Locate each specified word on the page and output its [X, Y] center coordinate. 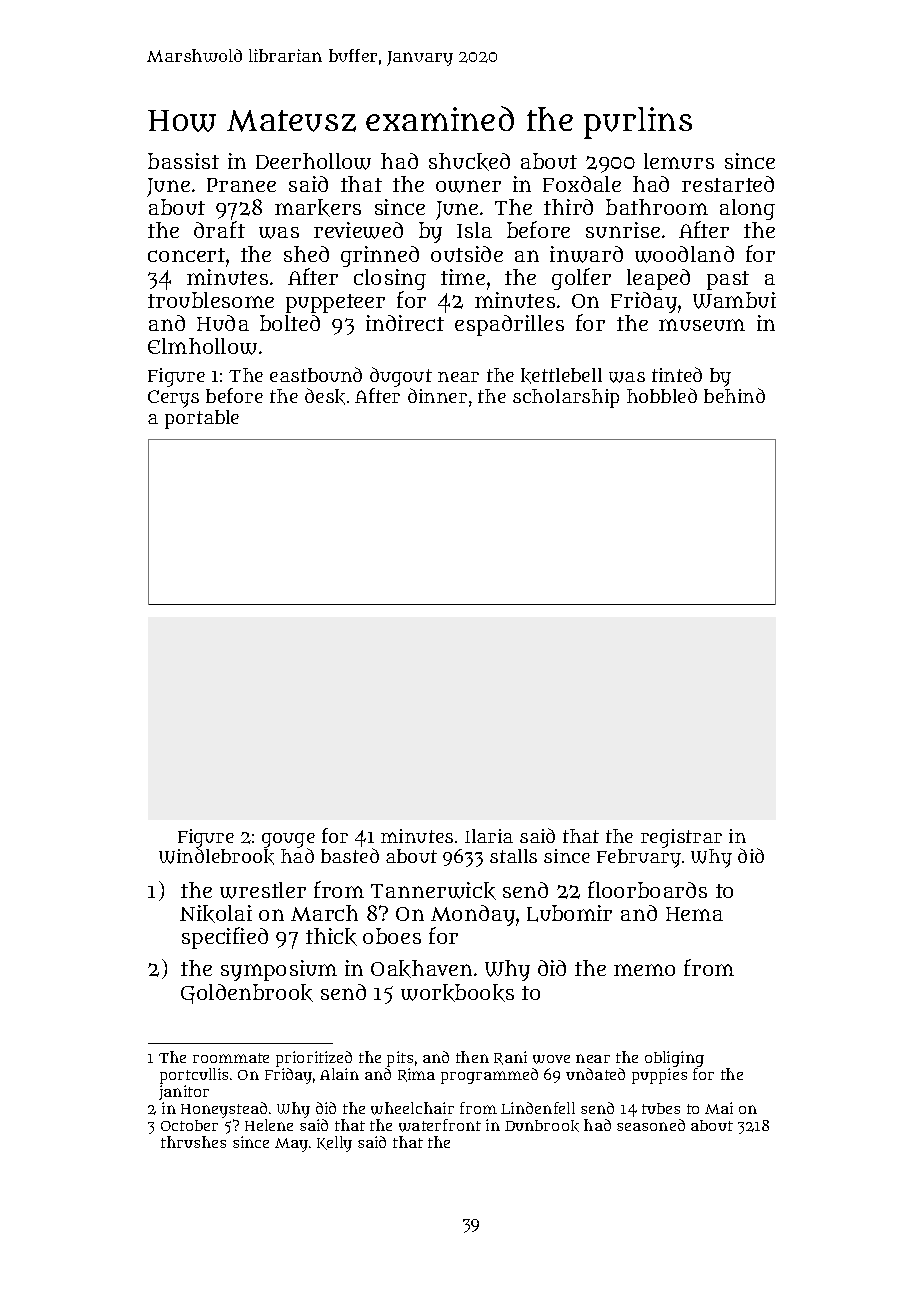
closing [390, 279]
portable [202, 419]
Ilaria [489, 836]
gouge [288, 840]
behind [734, 395]
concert [186, 255]
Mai [719, 1108]
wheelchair [412, 1108]
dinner [437, 395]
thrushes [193, 1142]
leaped [658, 279]
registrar [681, 838]
